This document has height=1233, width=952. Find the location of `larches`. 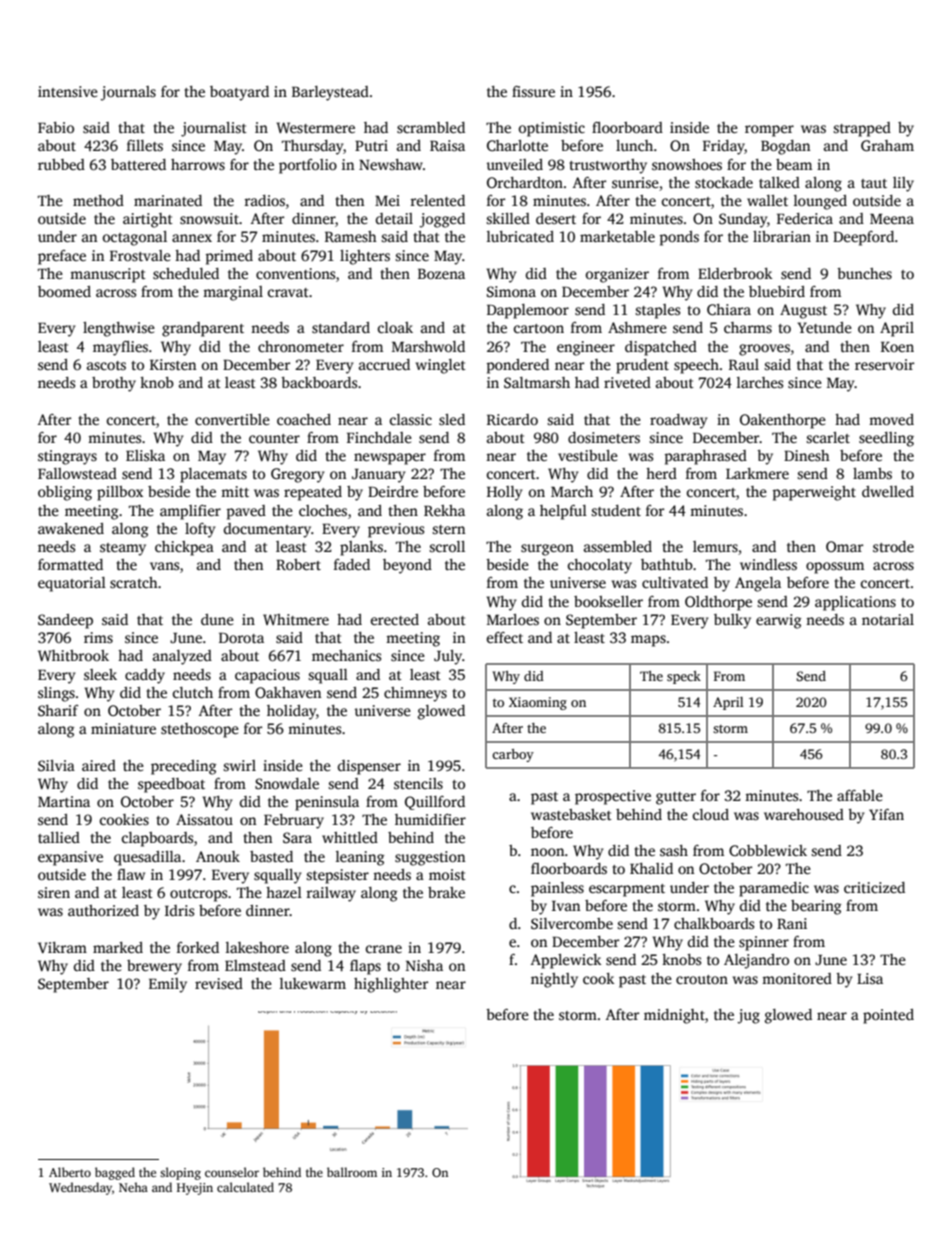

larches is located at coordinates (760, 382).
